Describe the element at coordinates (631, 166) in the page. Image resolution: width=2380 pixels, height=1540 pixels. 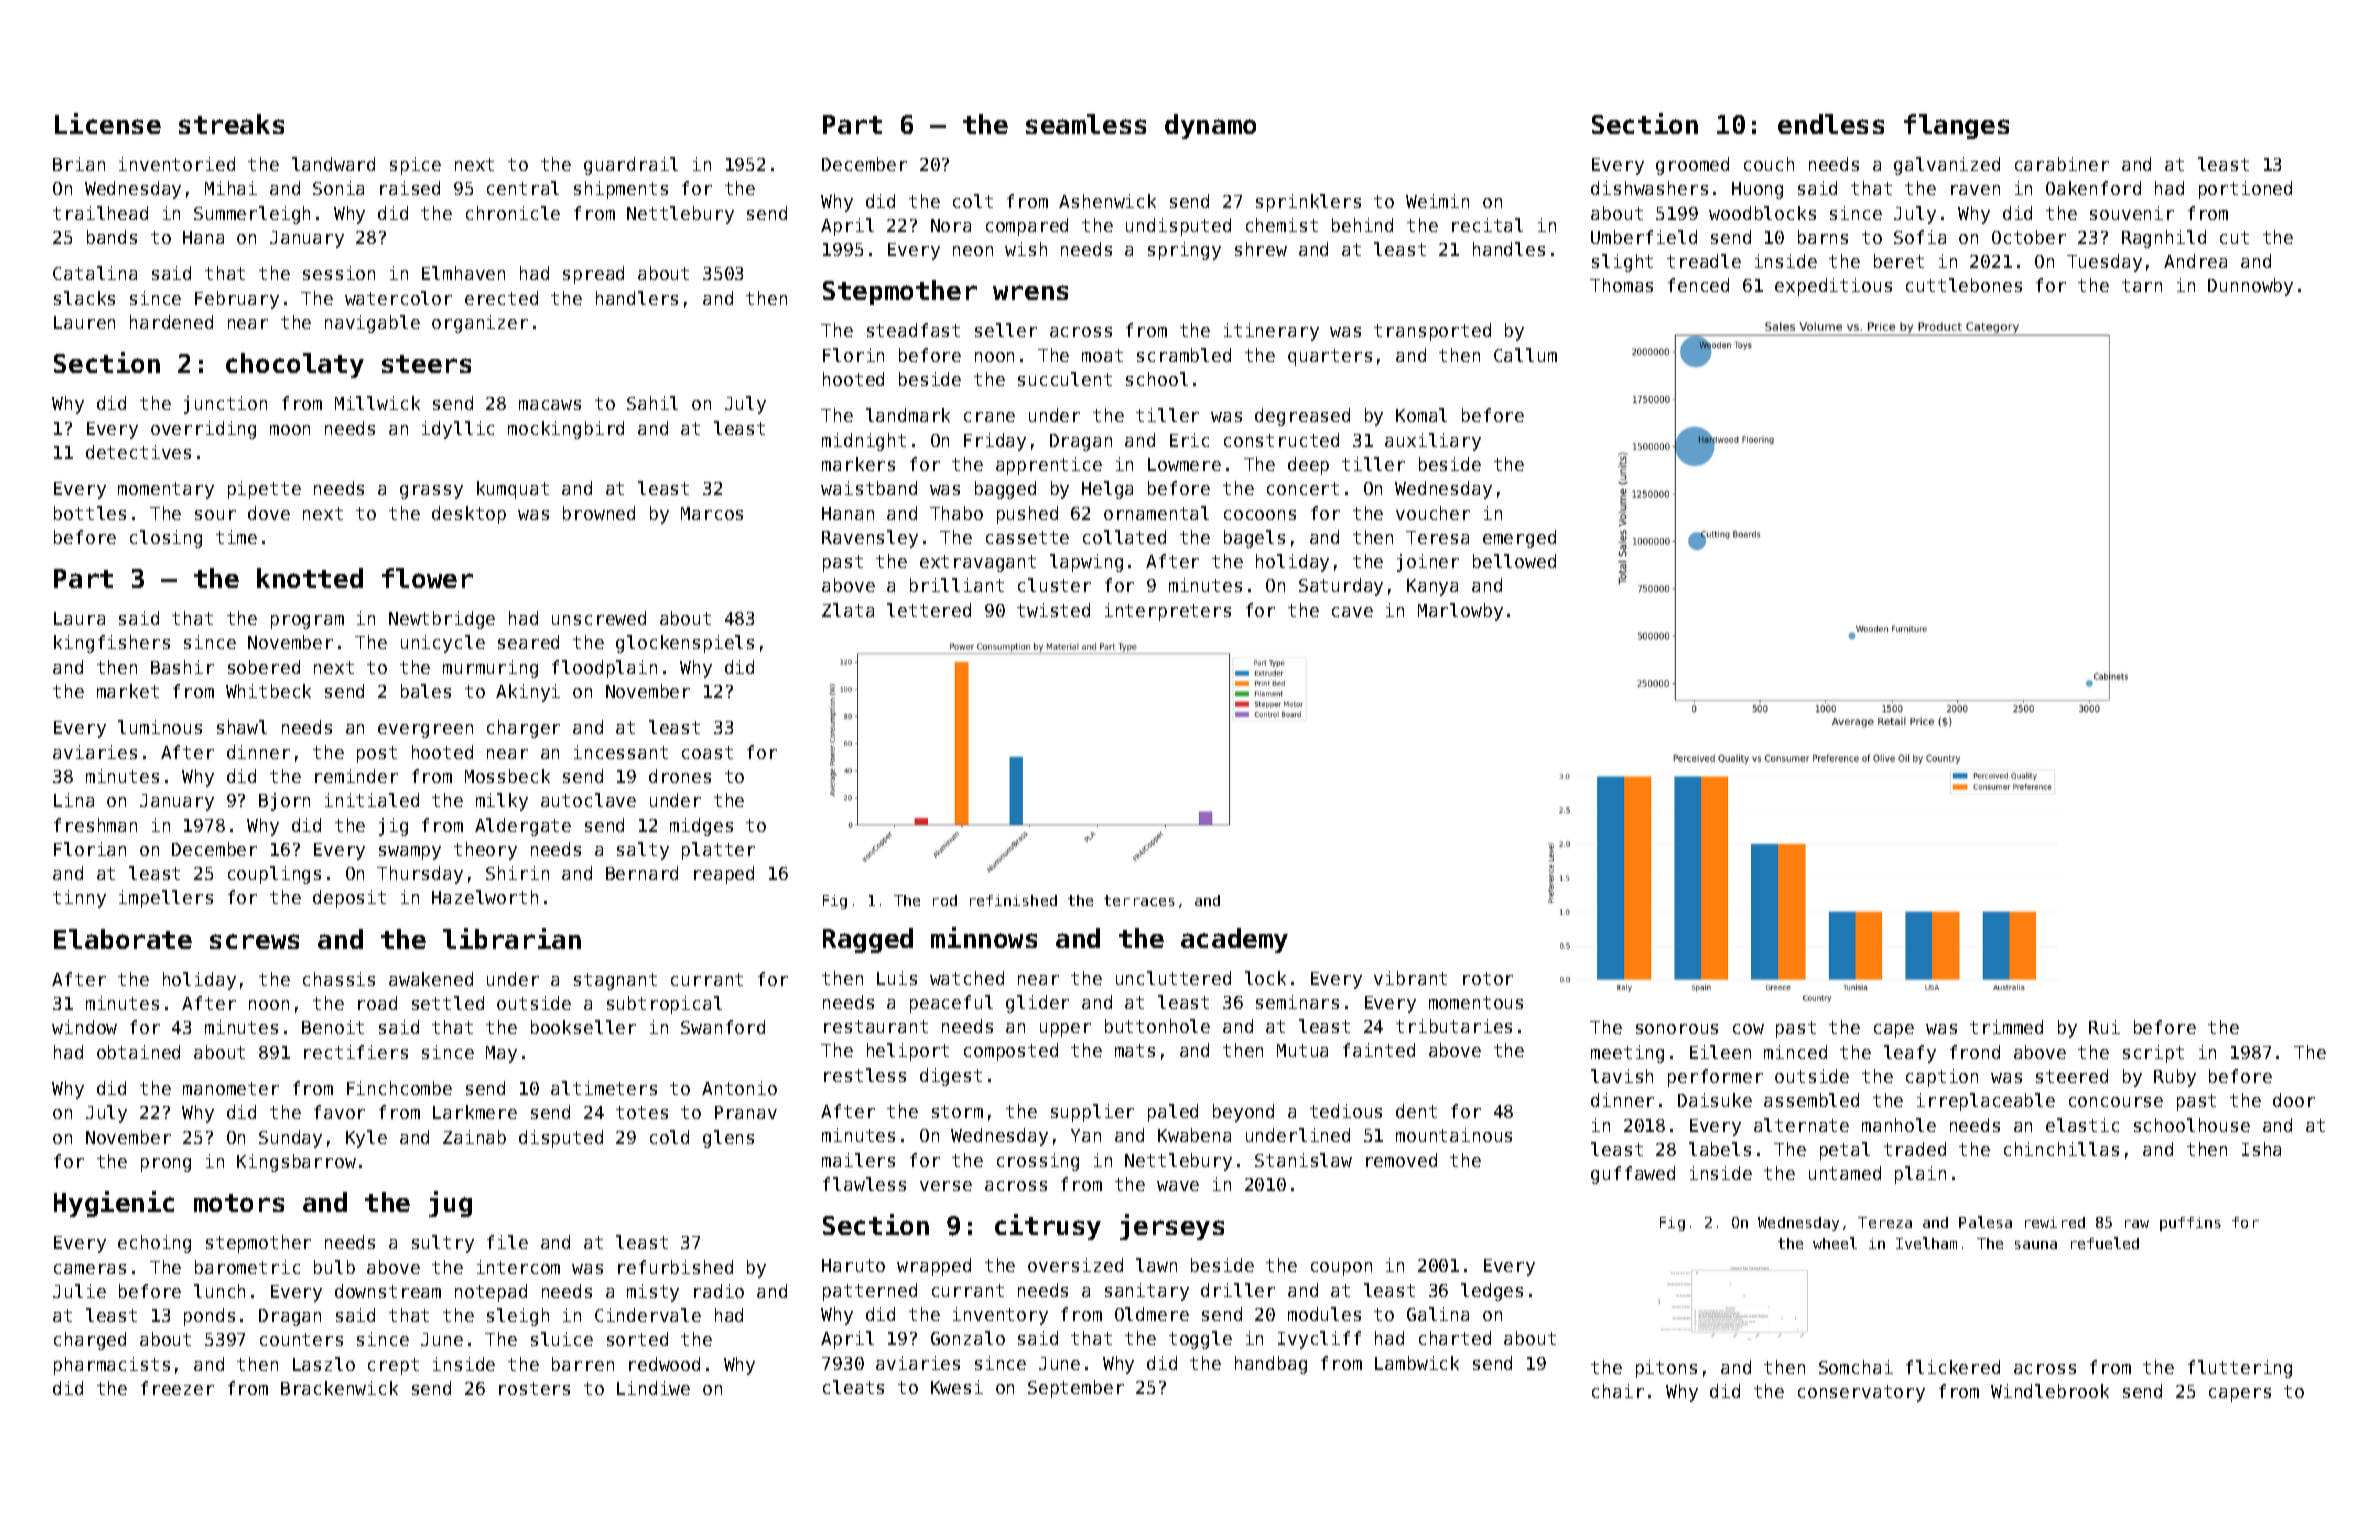
I see `guardrail` at that location.
